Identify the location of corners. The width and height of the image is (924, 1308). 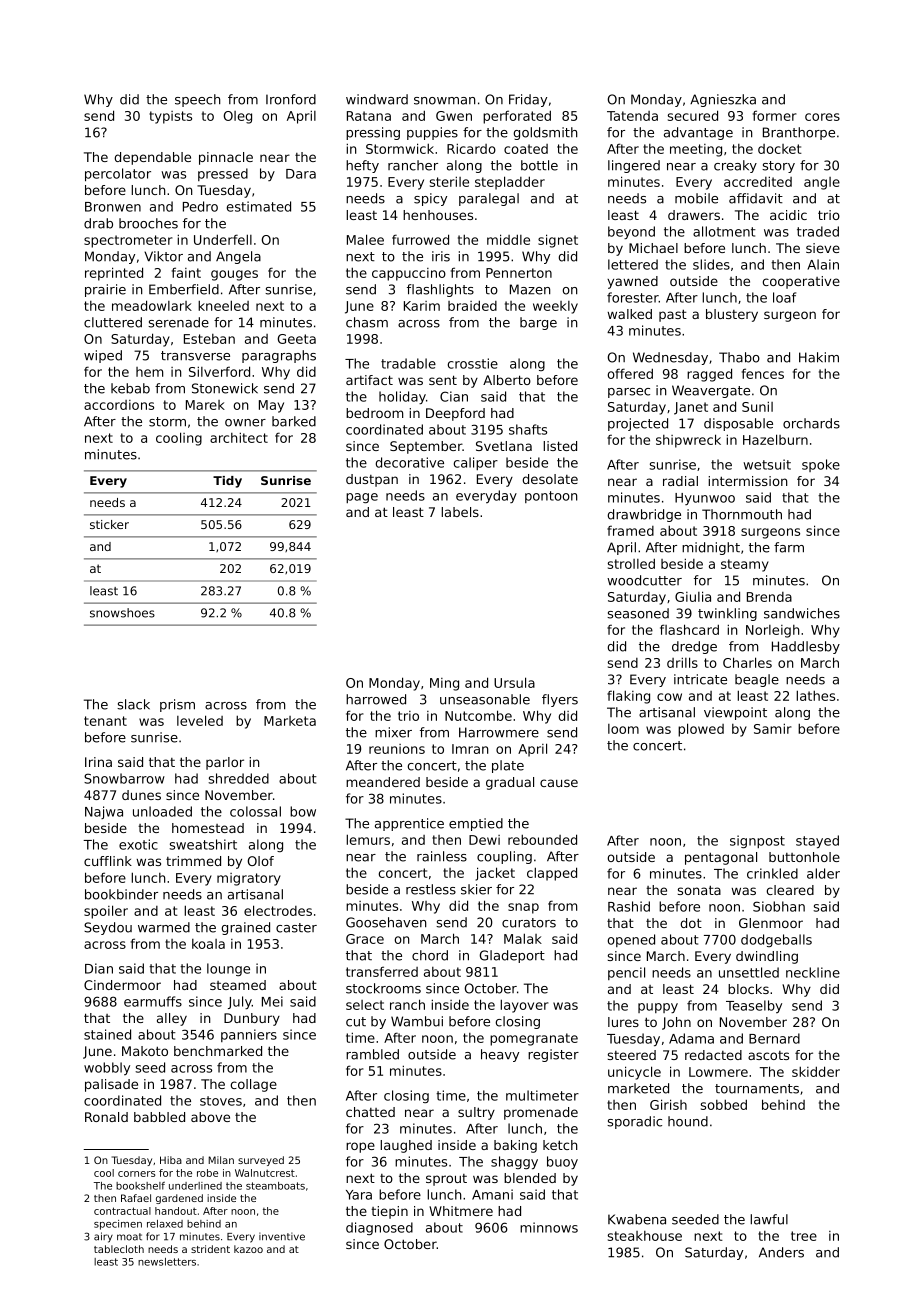
(136, 1174).
